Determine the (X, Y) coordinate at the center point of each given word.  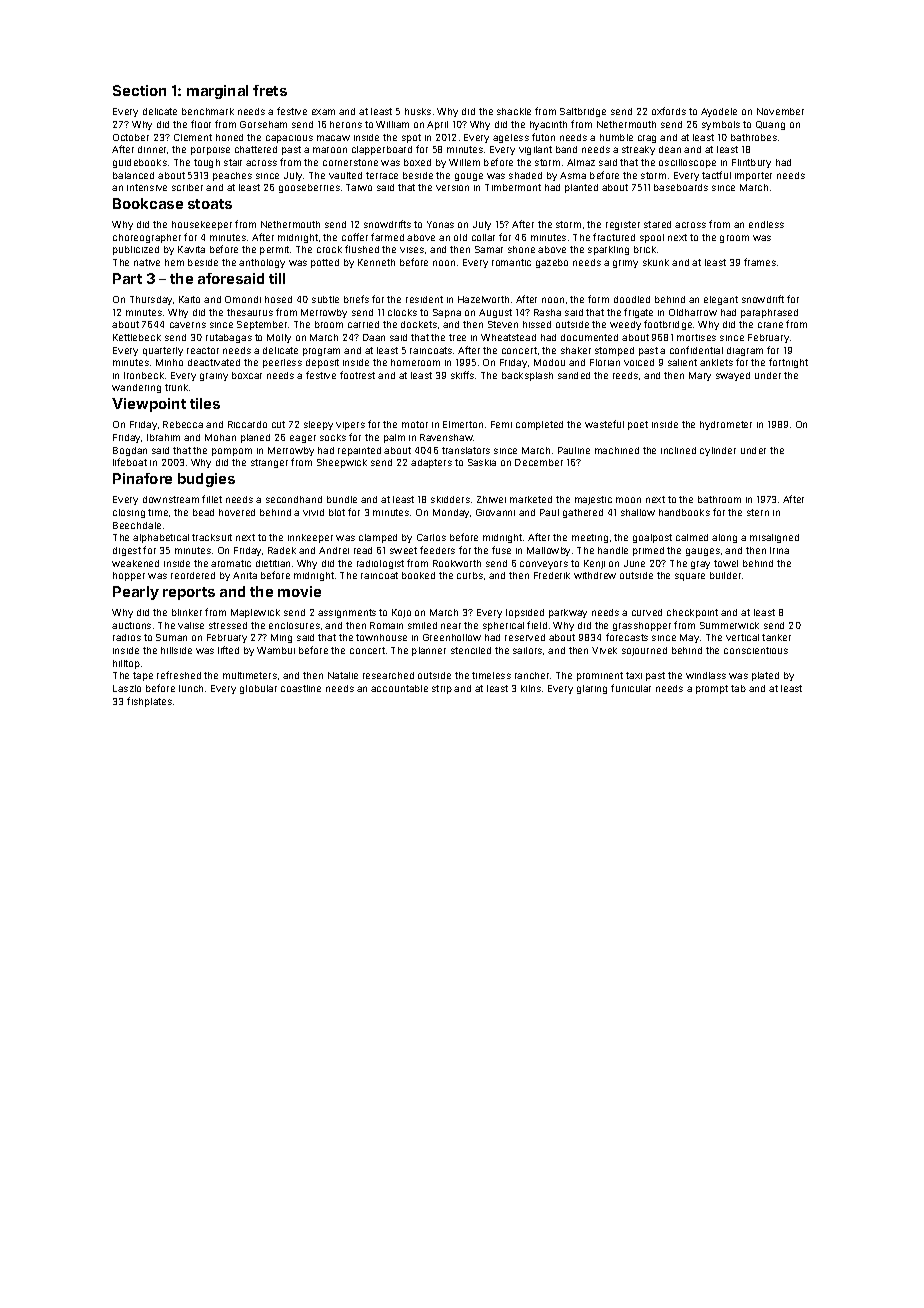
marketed (531, 499)
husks (418, 111)
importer (753, 176)
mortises (696, 337)
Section (139, 90)
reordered (193, 575)
